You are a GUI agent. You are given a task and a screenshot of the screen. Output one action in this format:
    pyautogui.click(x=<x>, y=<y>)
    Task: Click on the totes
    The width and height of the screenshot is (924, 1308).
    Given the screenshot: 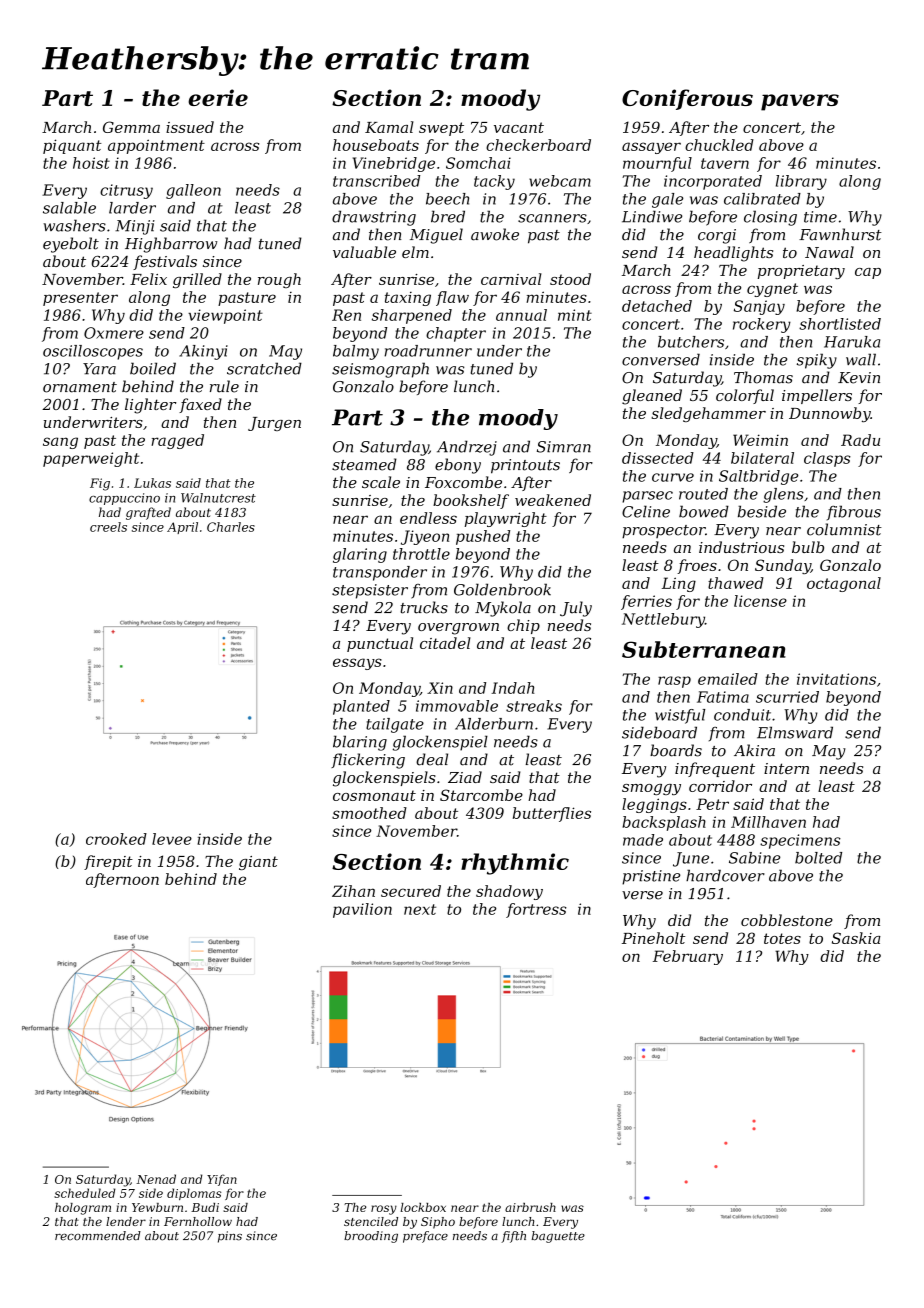 What is the action you would take?
    pyautogui.click(x=782, y=938)
